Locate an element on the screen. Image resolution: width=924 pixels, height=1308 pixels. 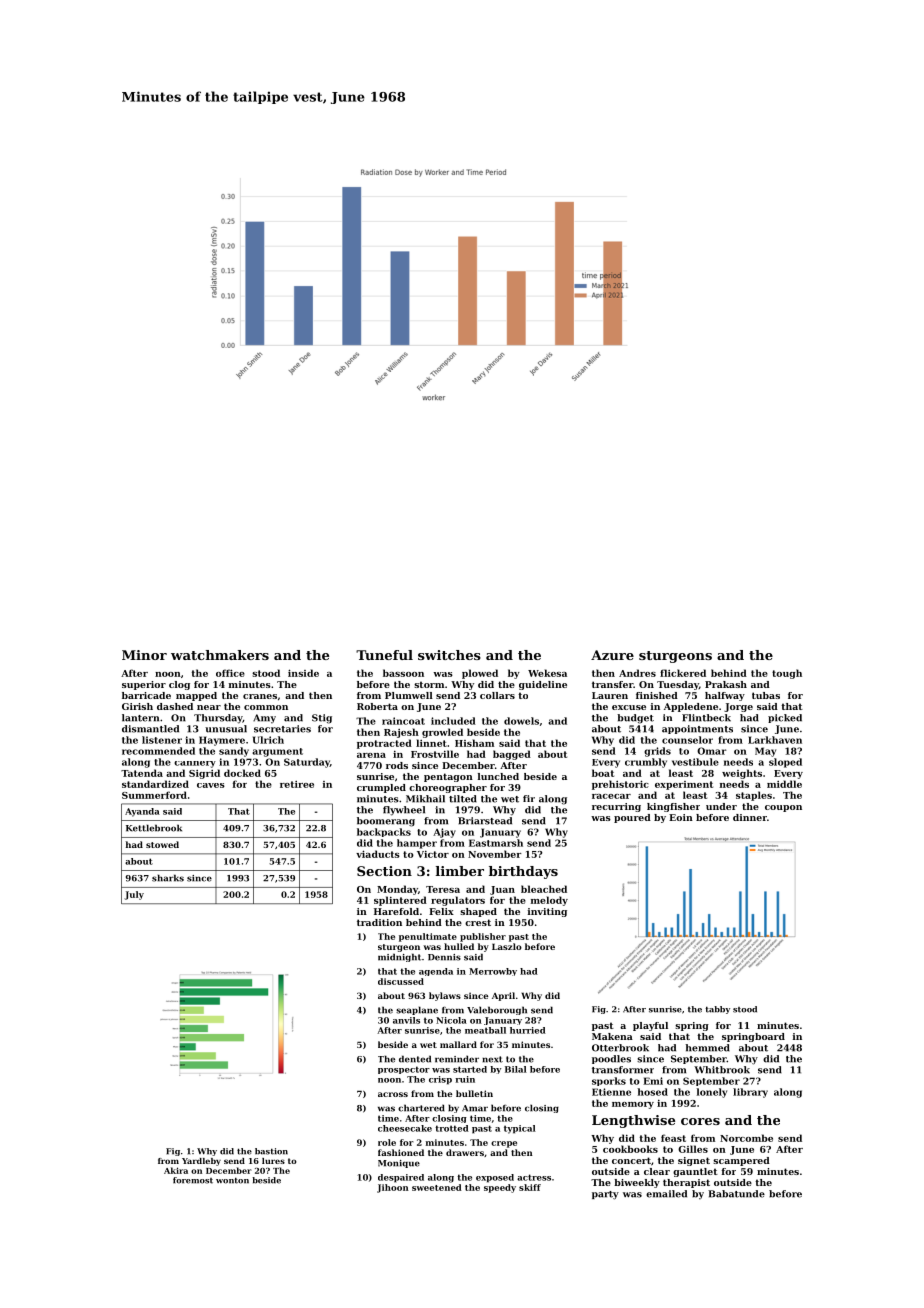
raincoat is located at coordinates (403, 721).
